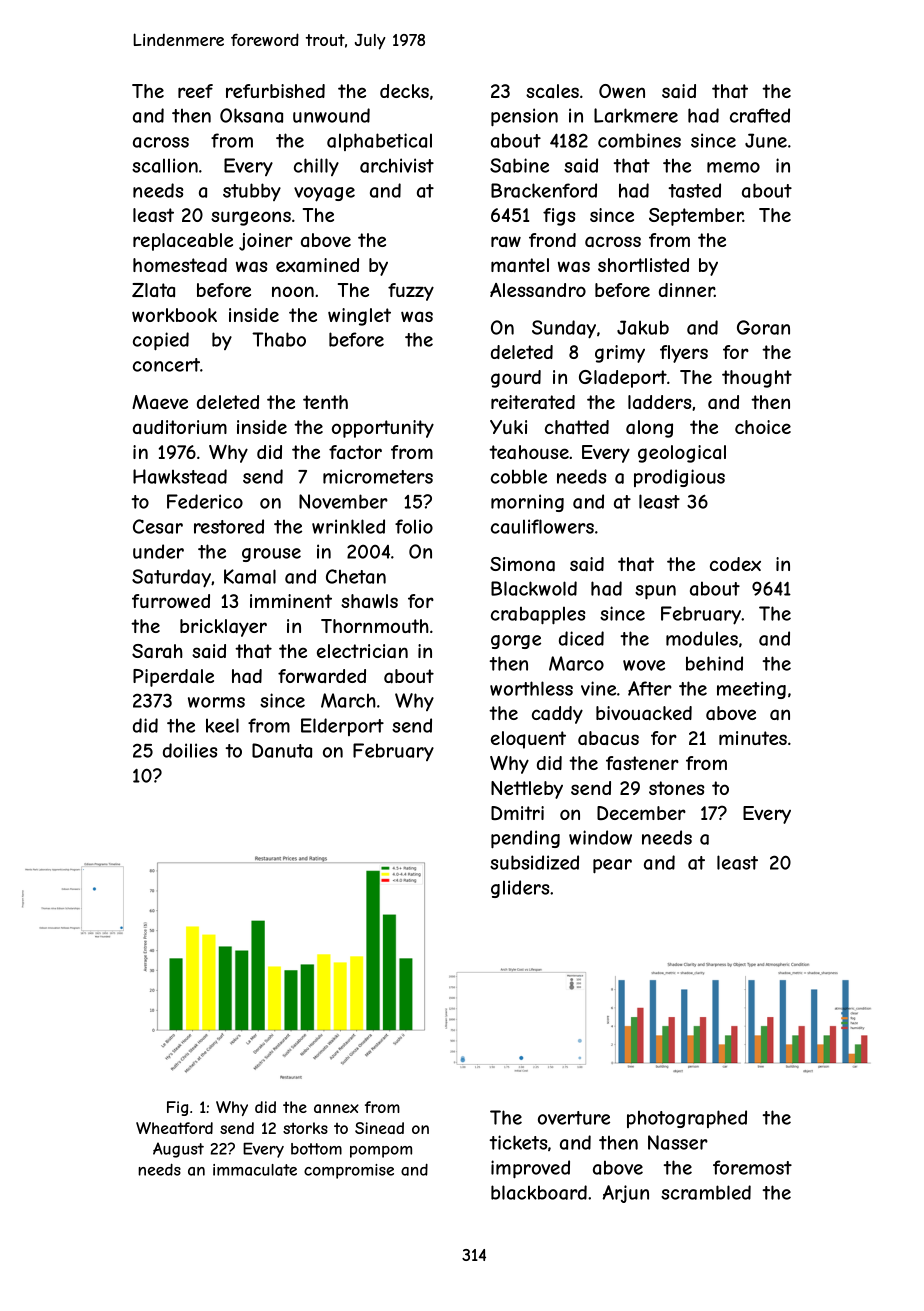  I want to click on reef, so click(195, 91).
